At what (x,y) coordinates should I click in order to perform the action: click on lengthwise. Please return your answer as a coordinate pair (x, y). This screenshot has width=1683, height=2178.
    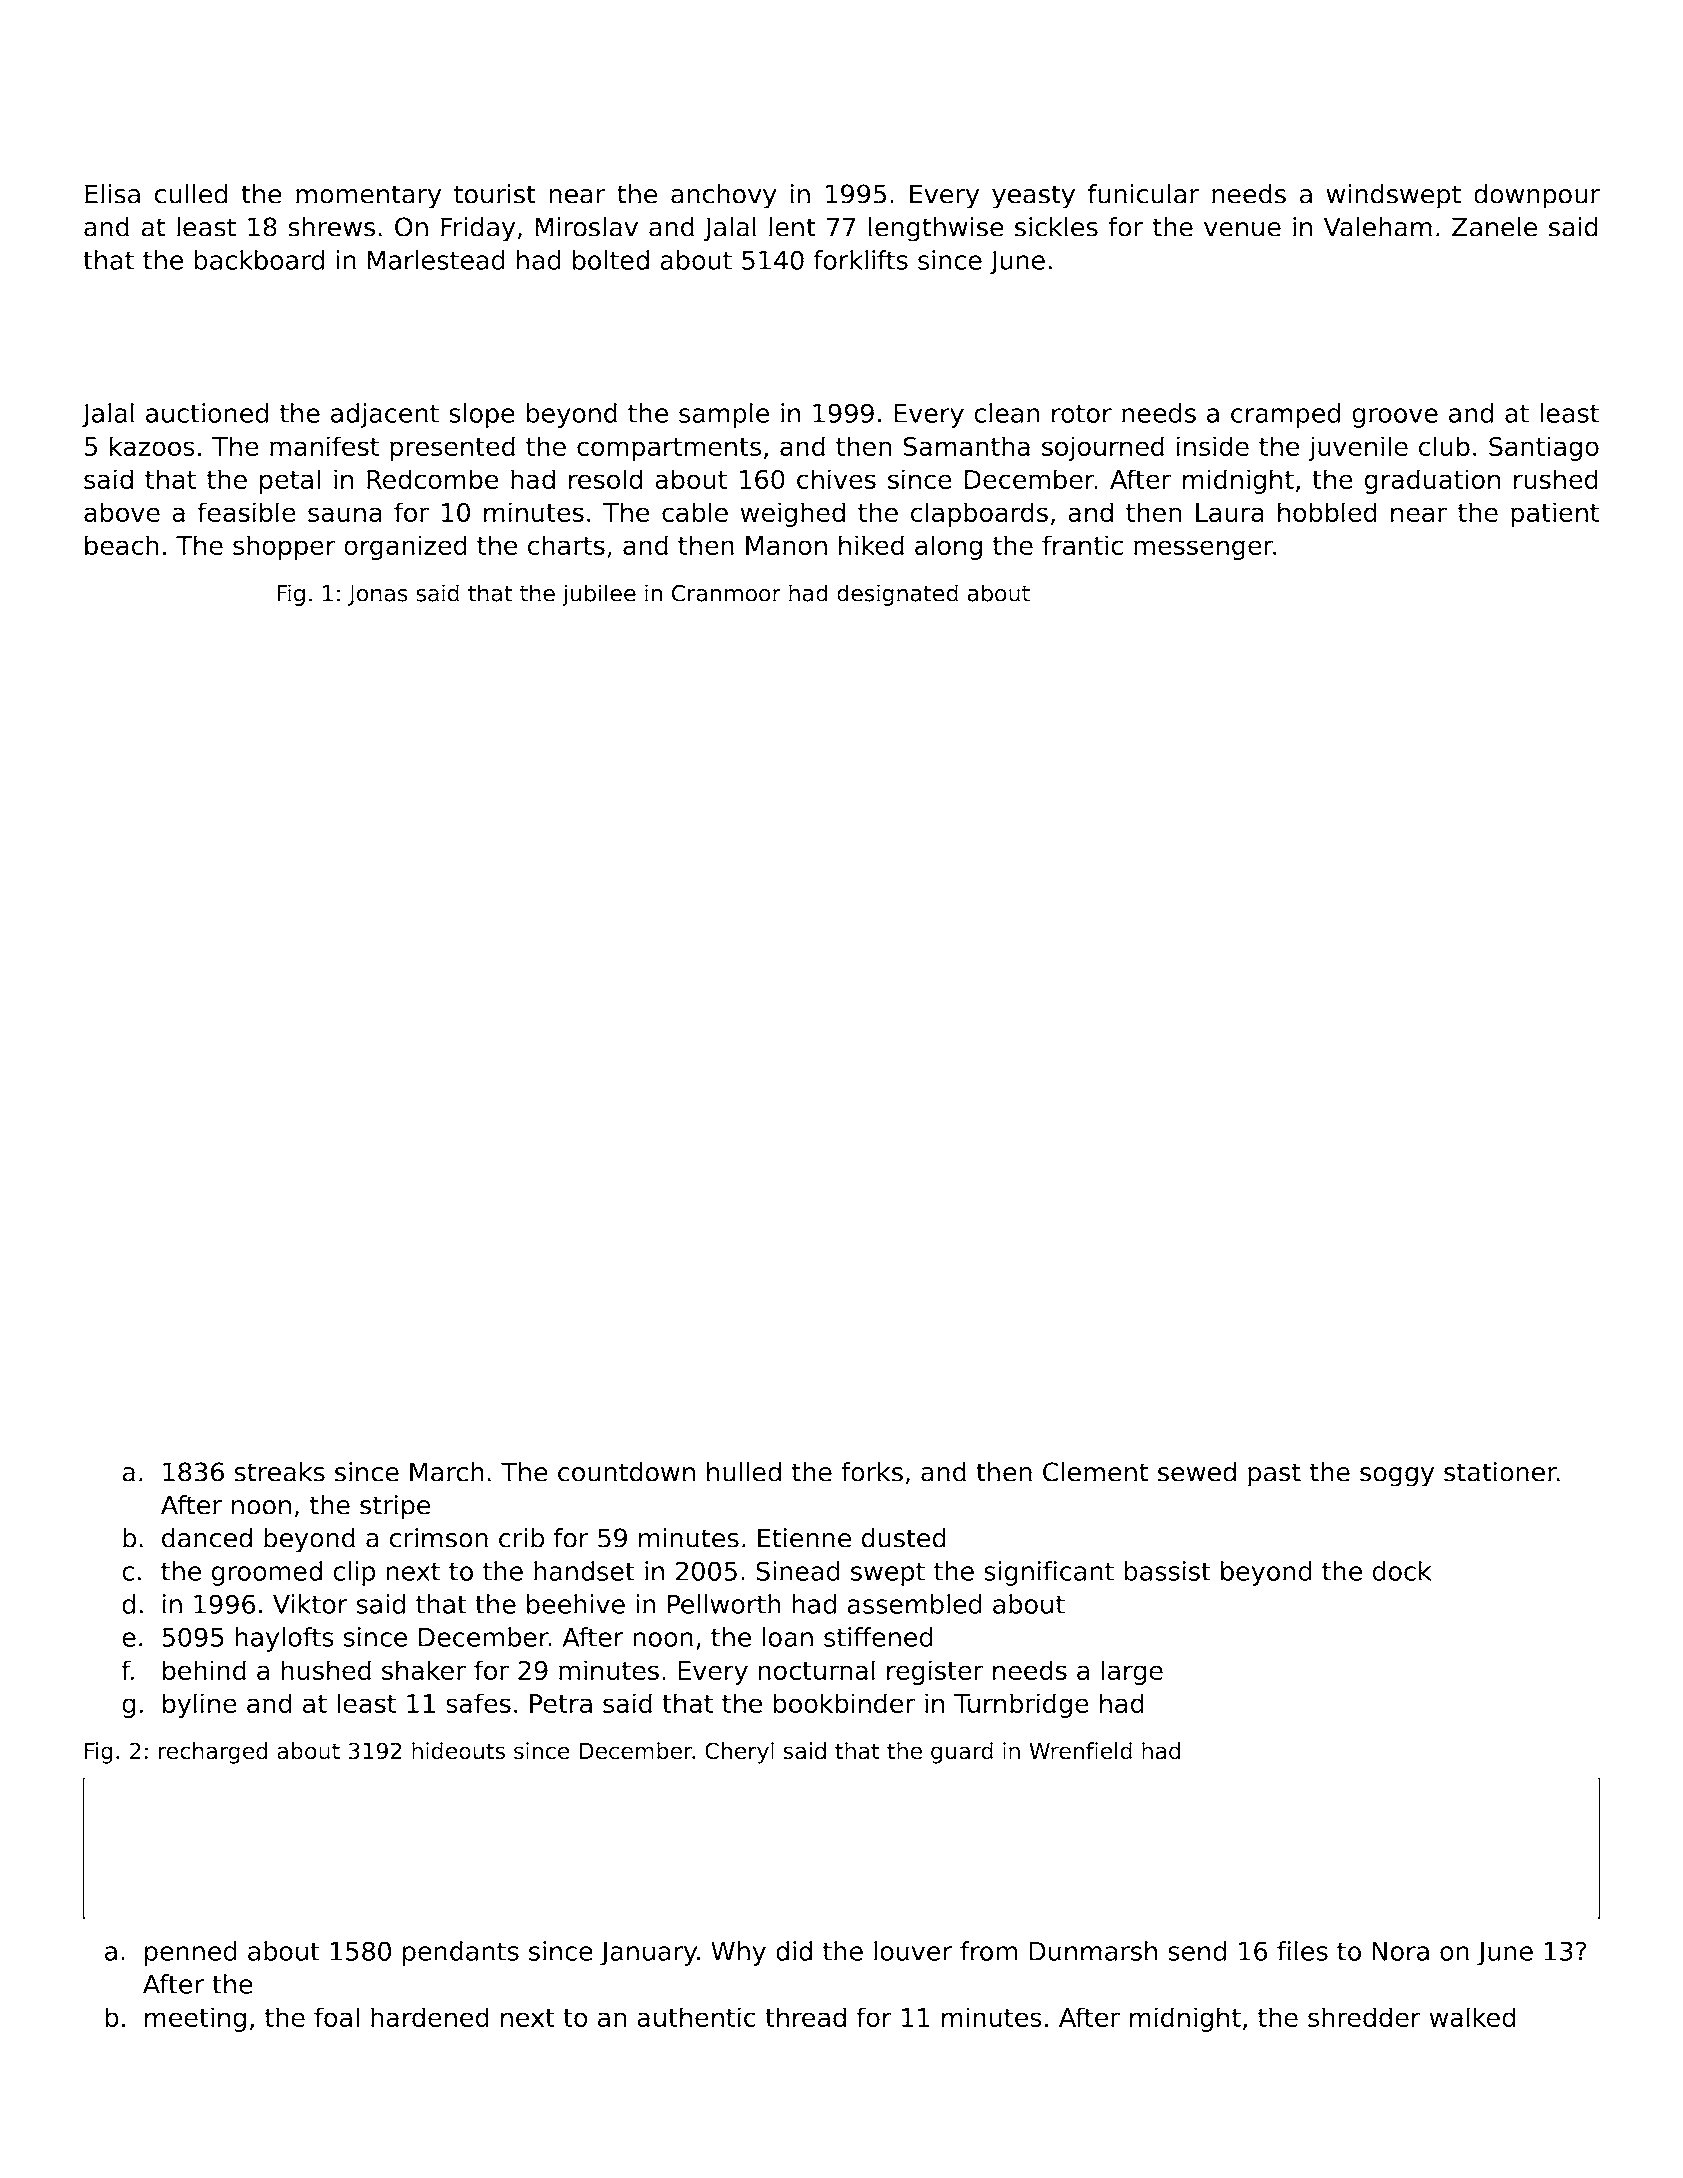
    Looking at the image, I should click on (936, 229).
